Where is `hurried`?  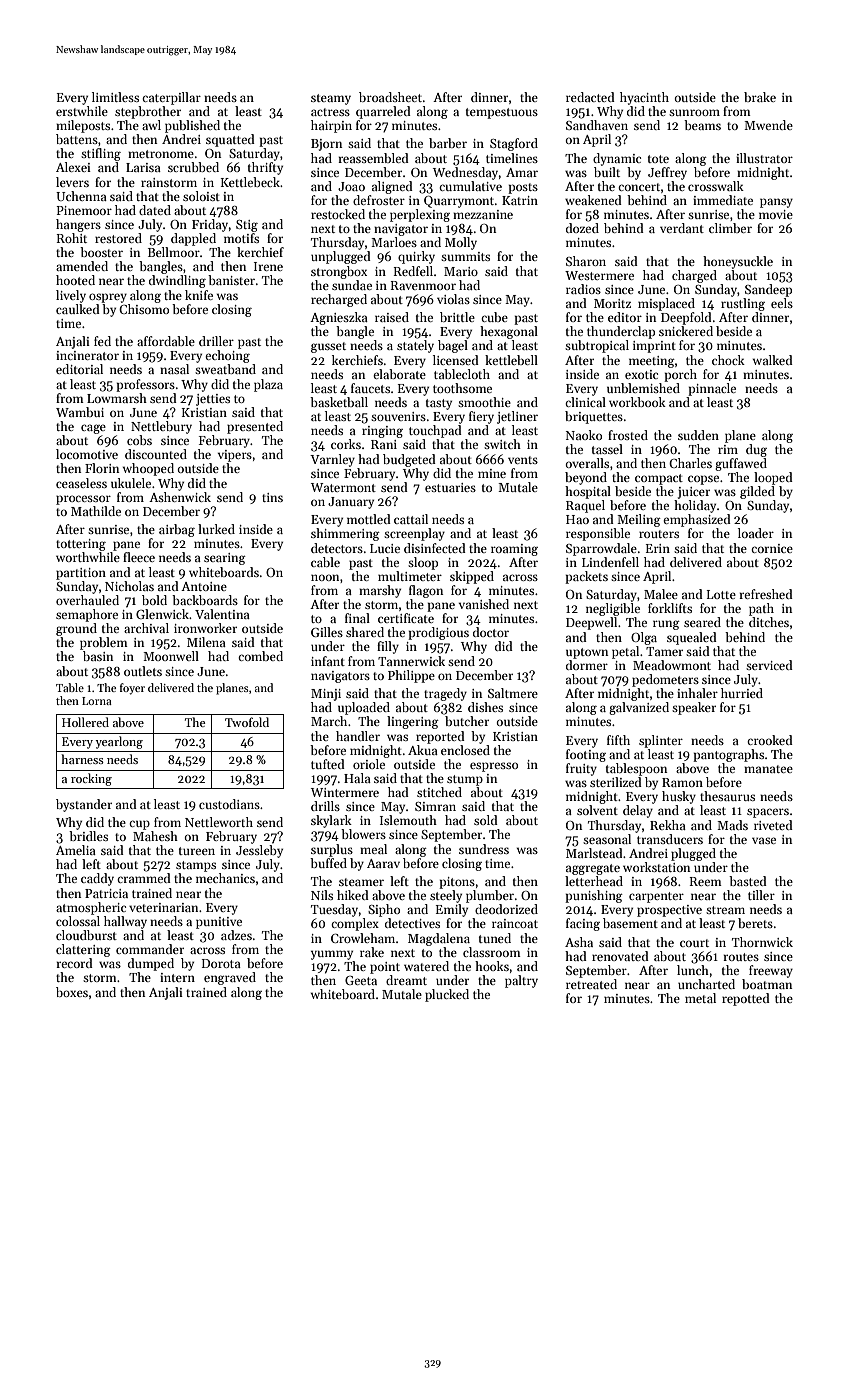
hurried is located at coordinates (742, 693).
